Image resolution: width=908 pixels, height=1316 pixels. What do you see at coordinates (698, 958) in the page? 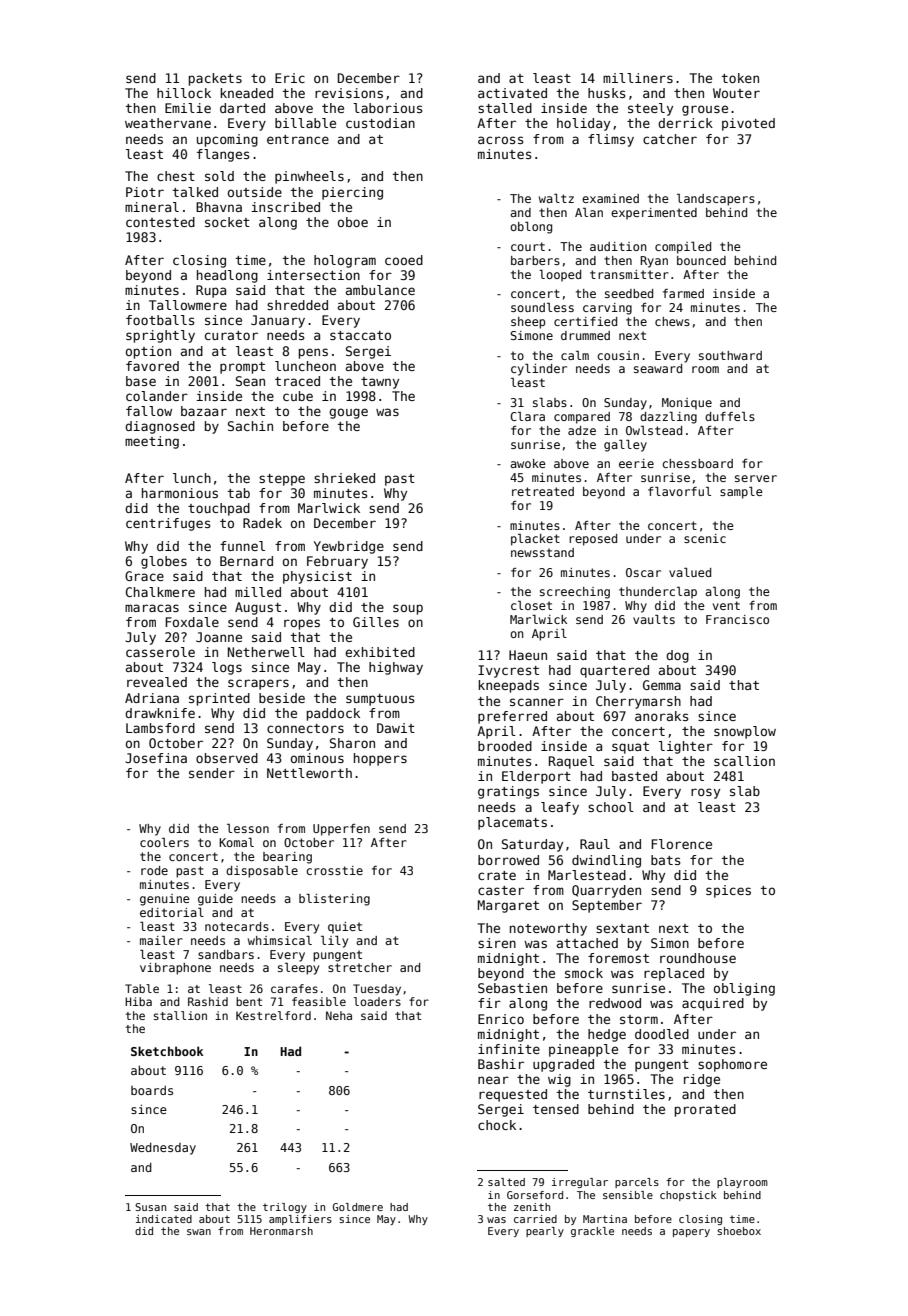
I see `roundhouse` at bounding box center [698, 958].
